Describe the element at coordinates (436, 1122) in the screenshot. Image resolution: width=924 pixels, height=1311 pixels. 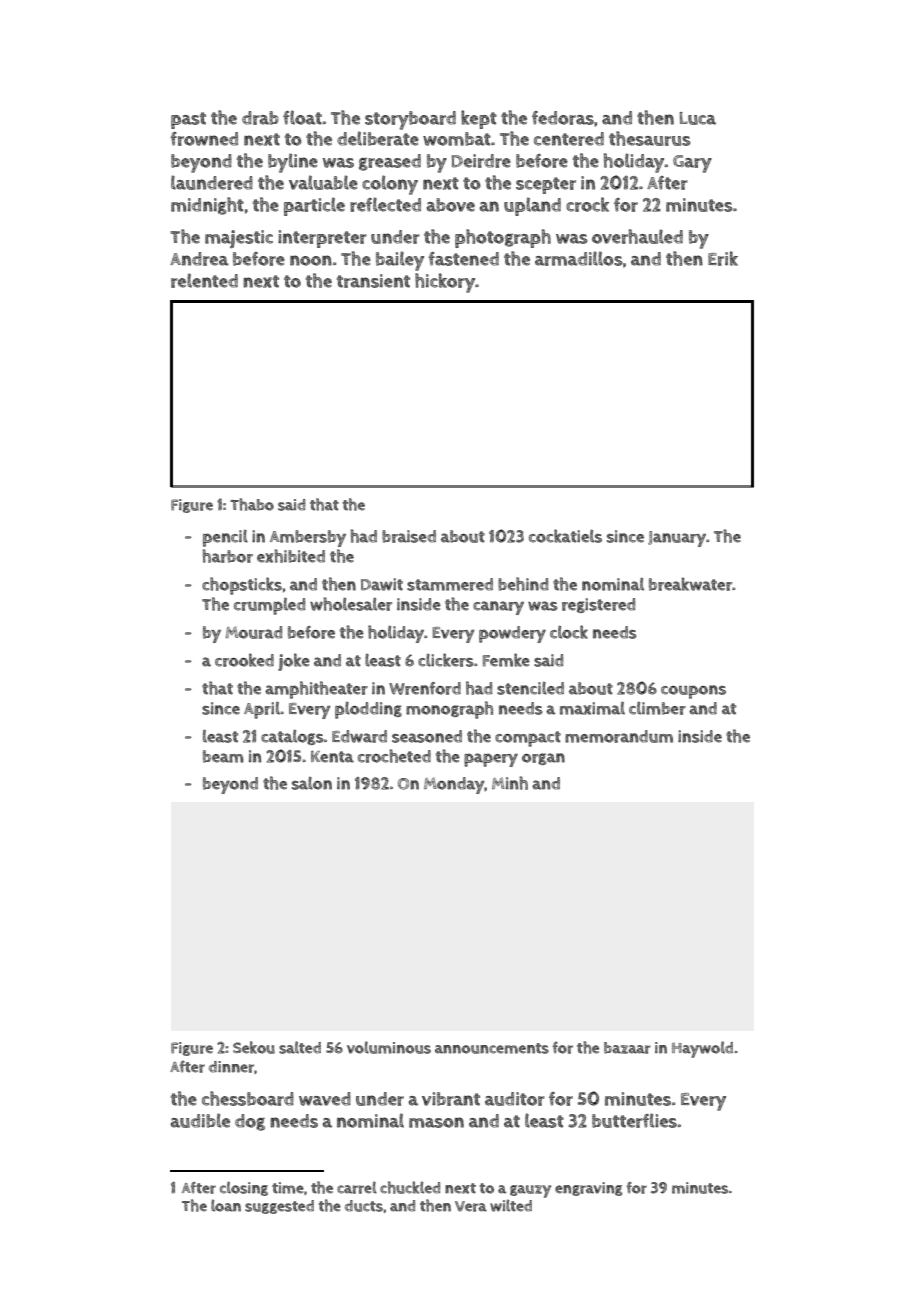
I see `mason` at that location.
